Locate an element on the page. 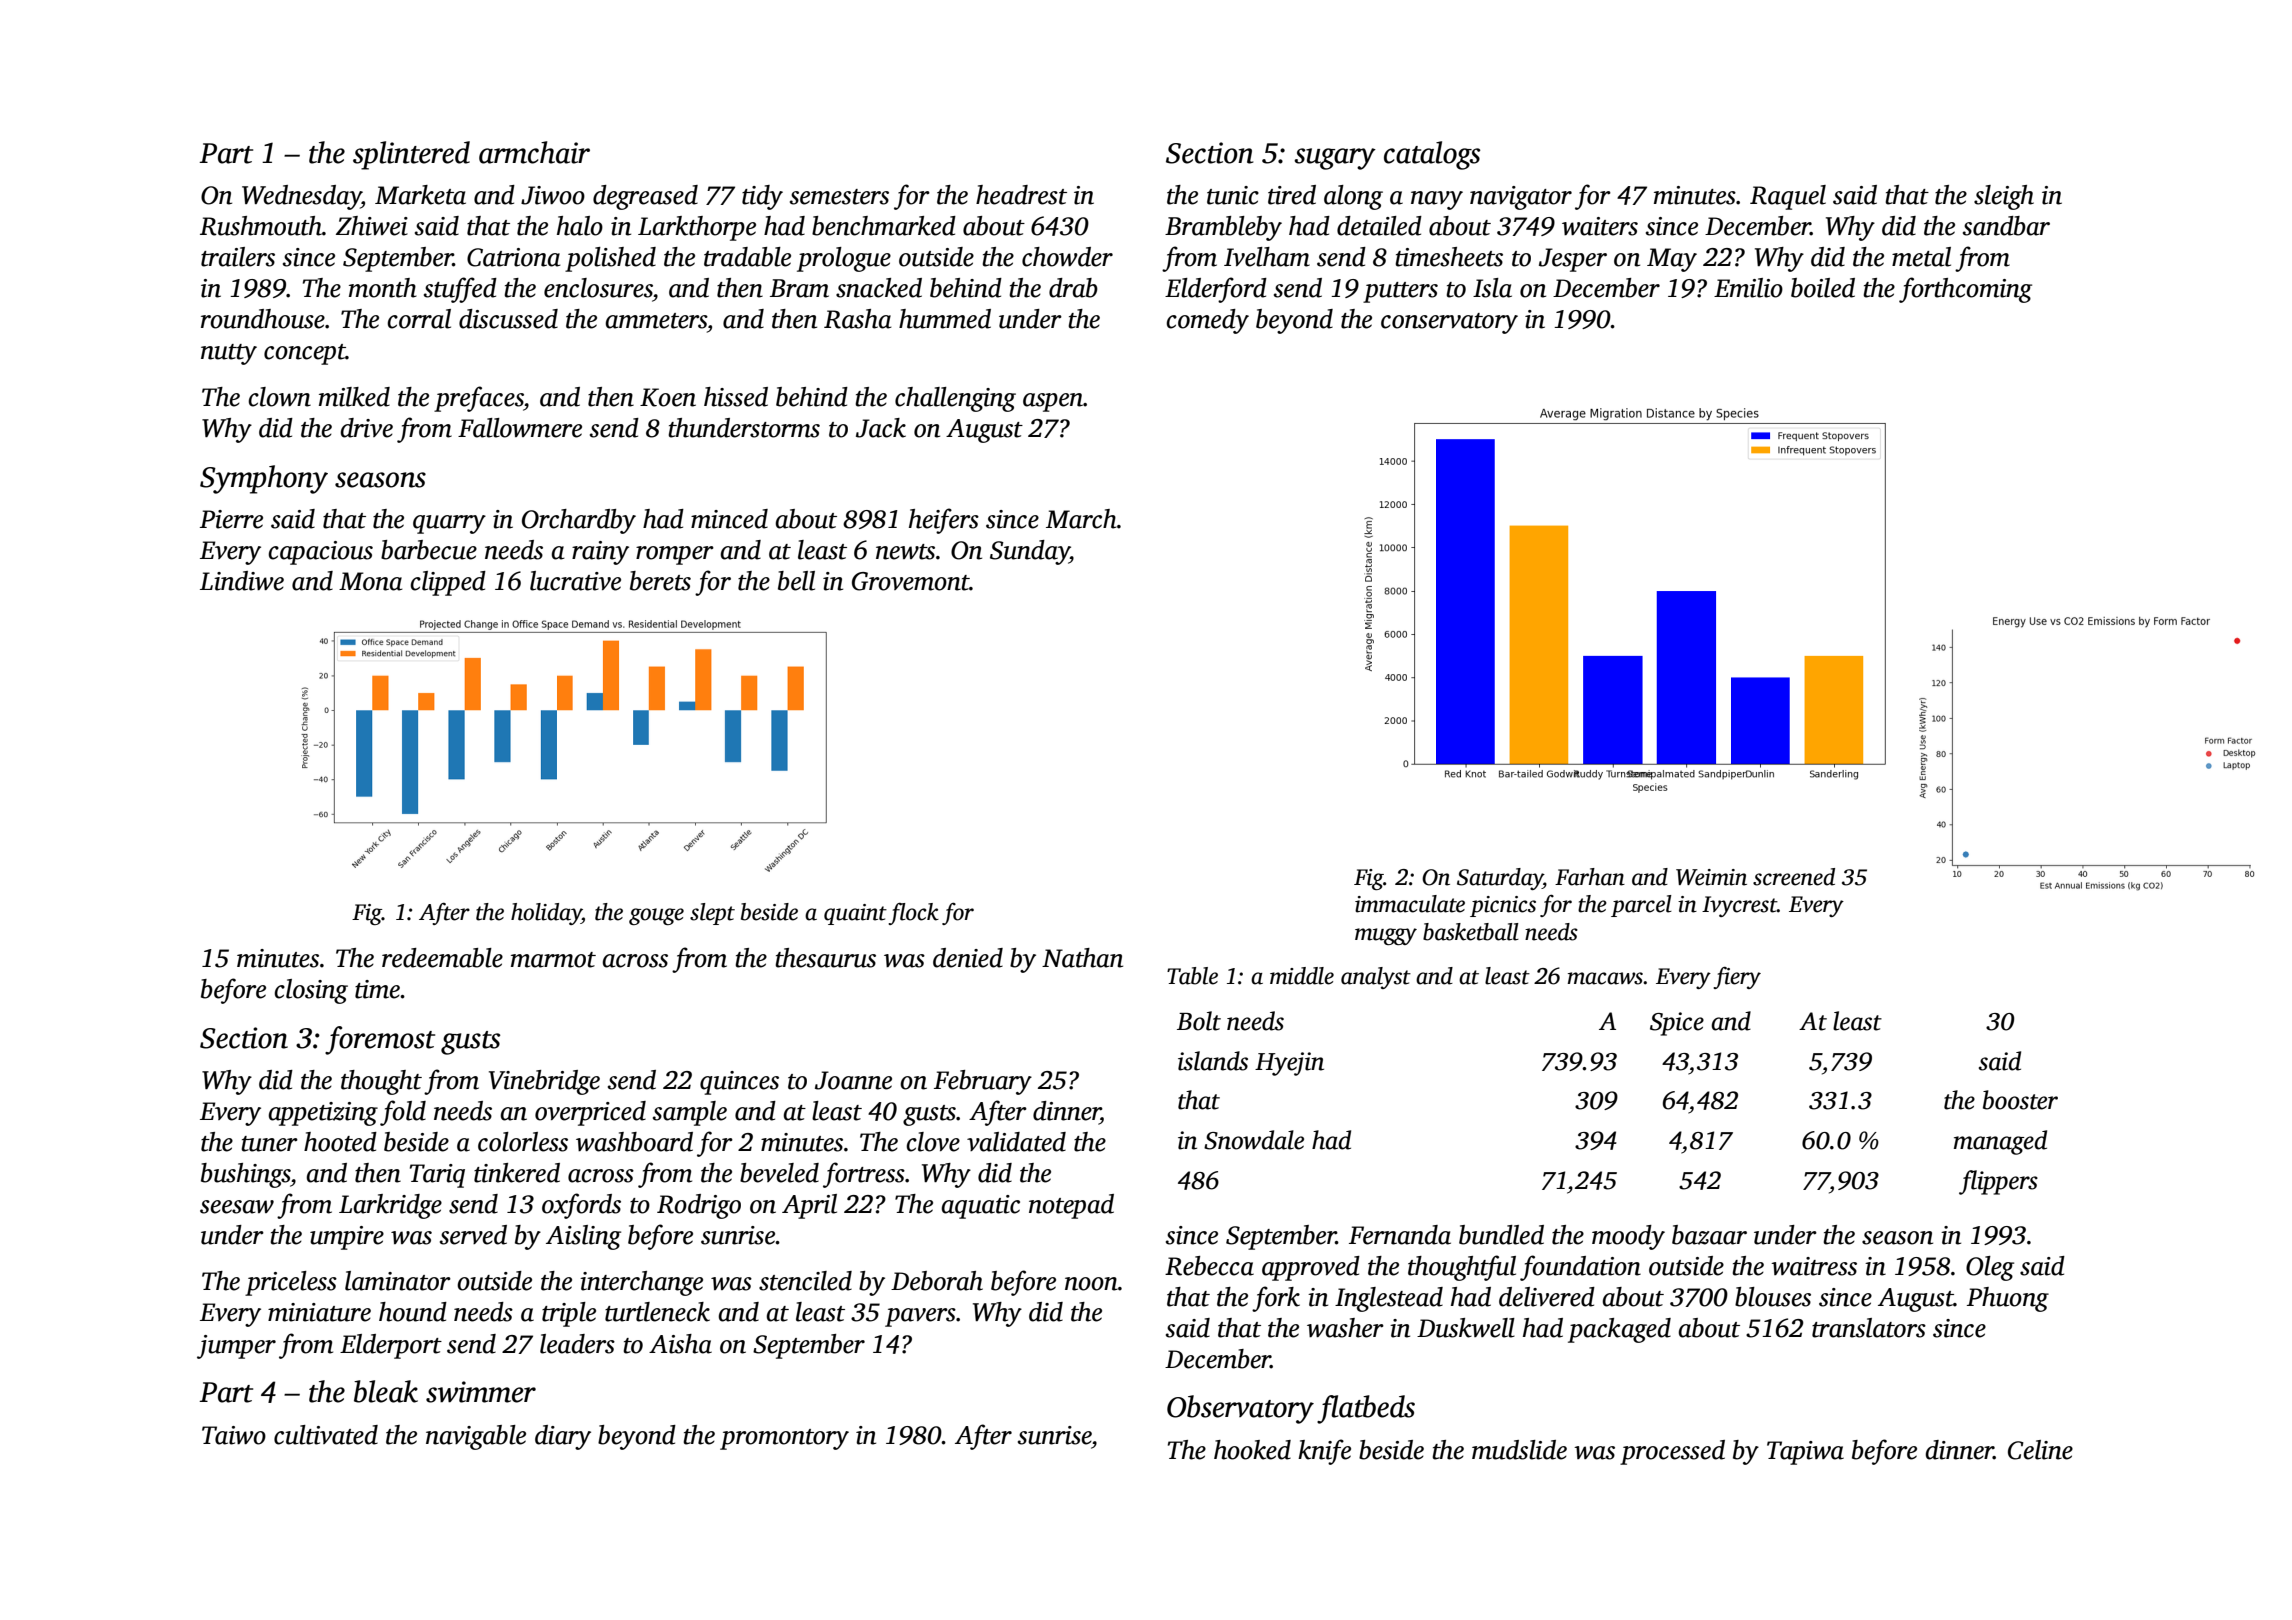 This page has width=2292, height=1620. Fernanda is located at coordinates (1400, 1235).
